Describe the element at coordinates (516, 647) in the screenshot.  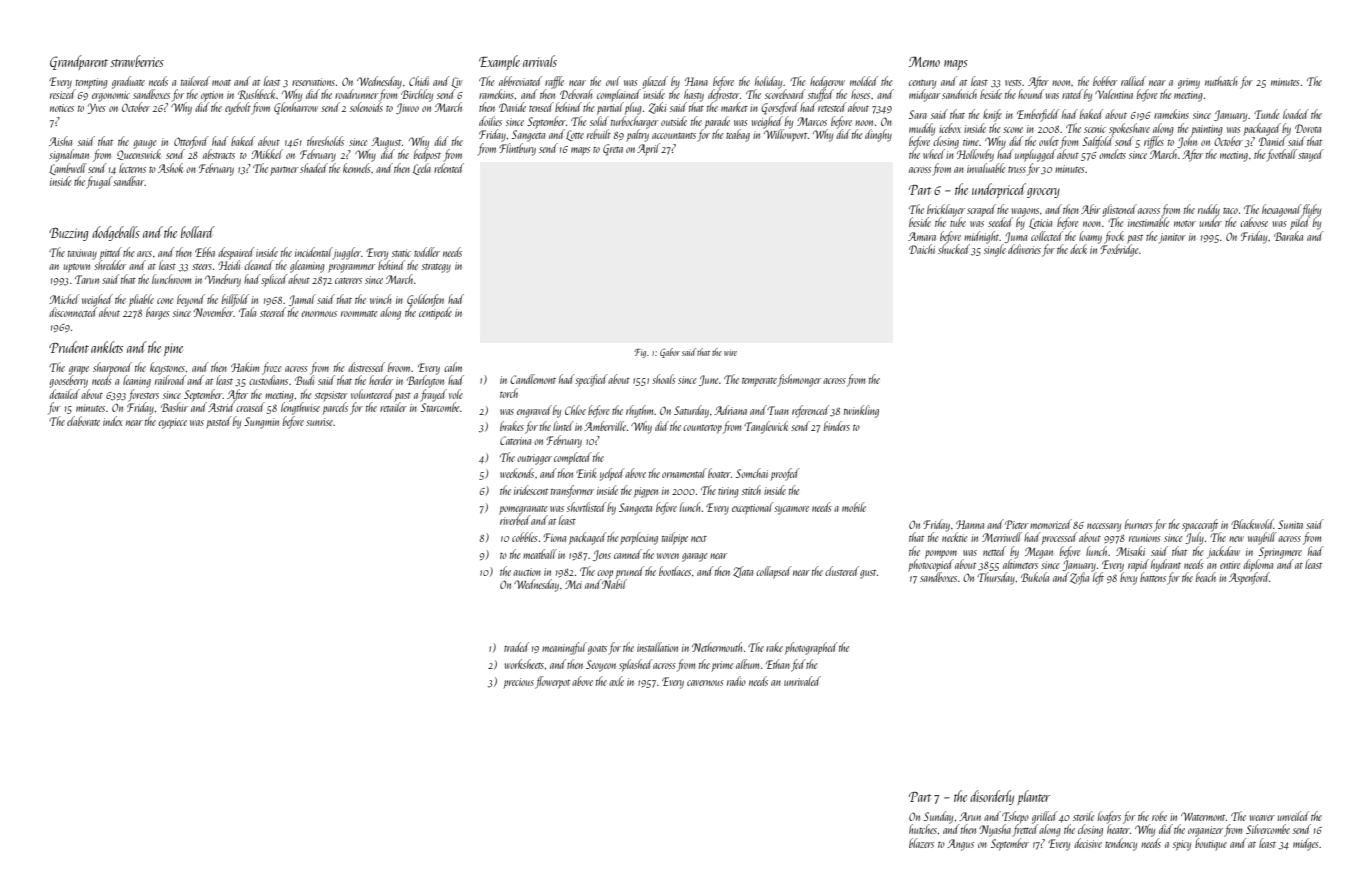
I see `traded` at that location.
